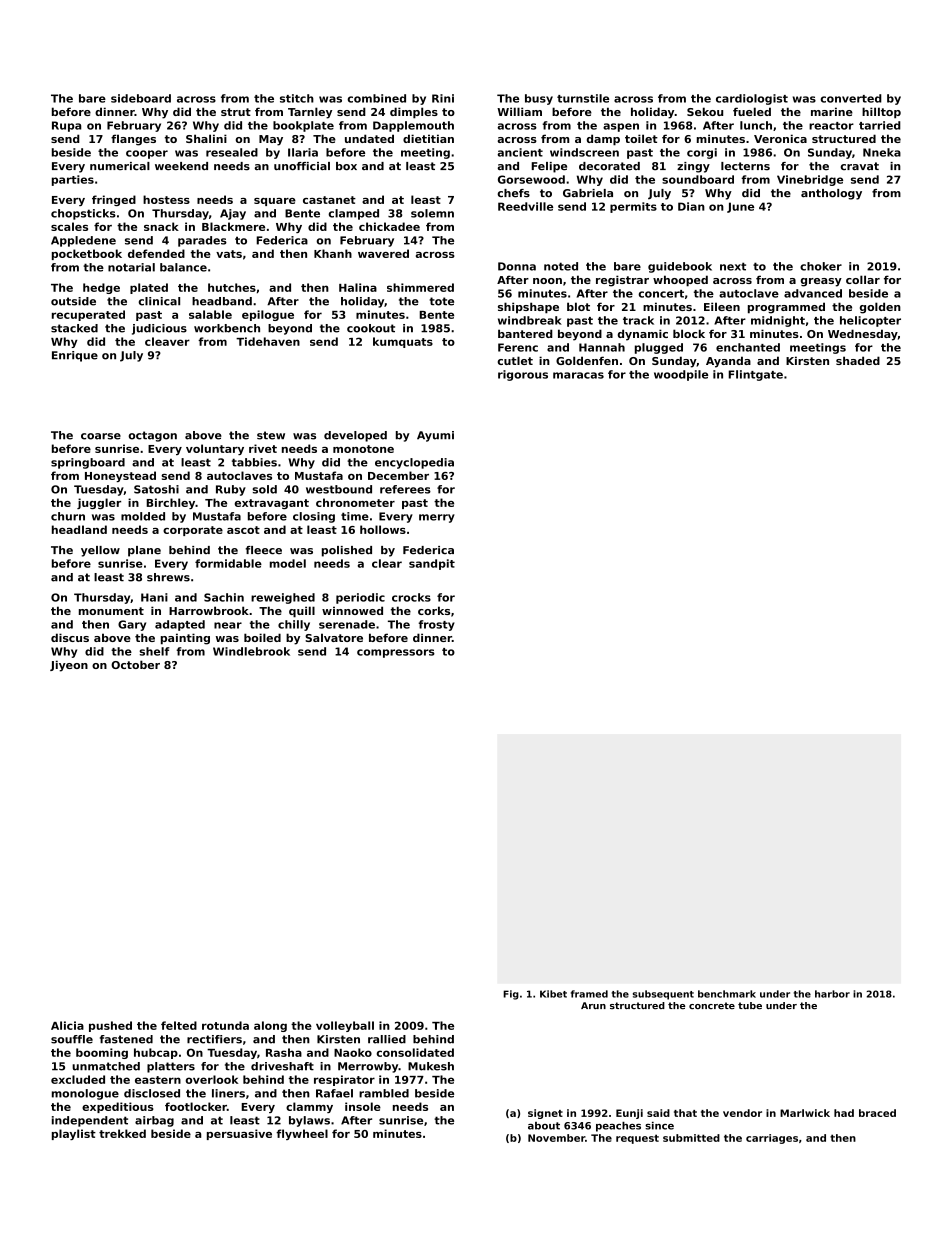  Describe the element at coordinates (637, 1139) in the screenshot. I see `request` at that location.
